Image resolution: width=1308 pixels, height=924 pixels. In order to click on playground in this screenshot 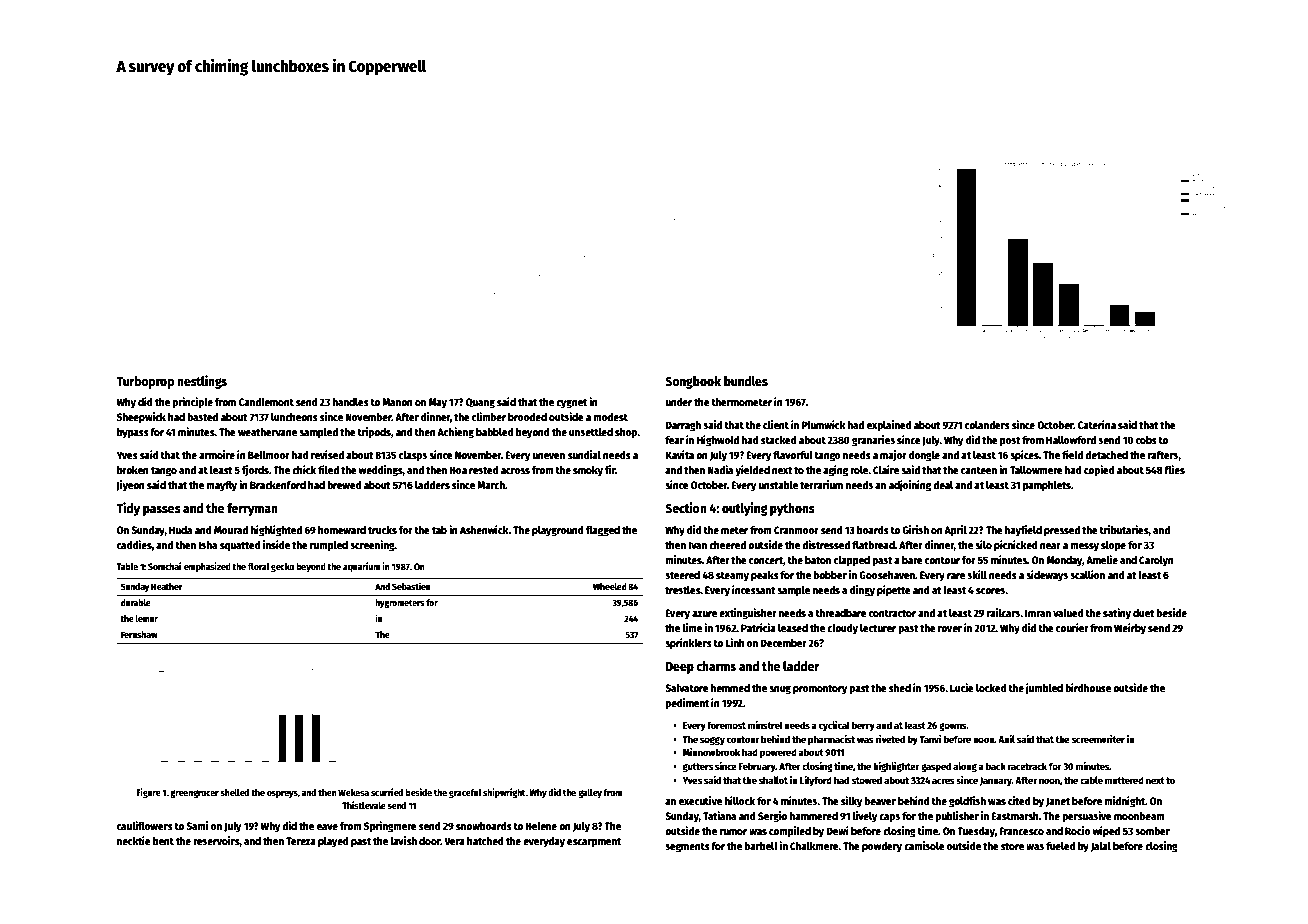, I will do `click(558, 531)`.
